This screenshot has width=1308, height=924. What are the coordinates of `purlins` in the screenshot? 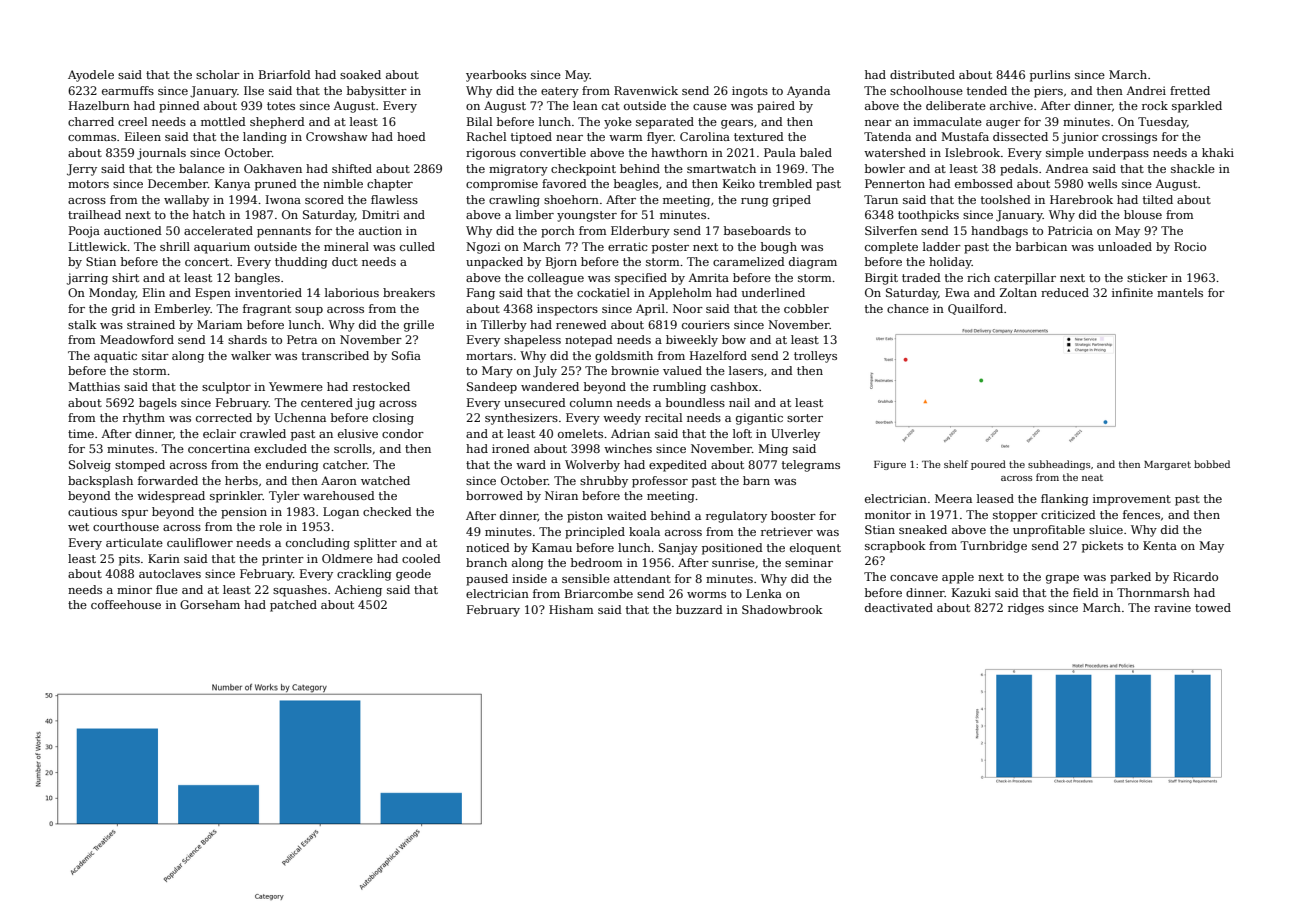 It's located at (1050, 76).
